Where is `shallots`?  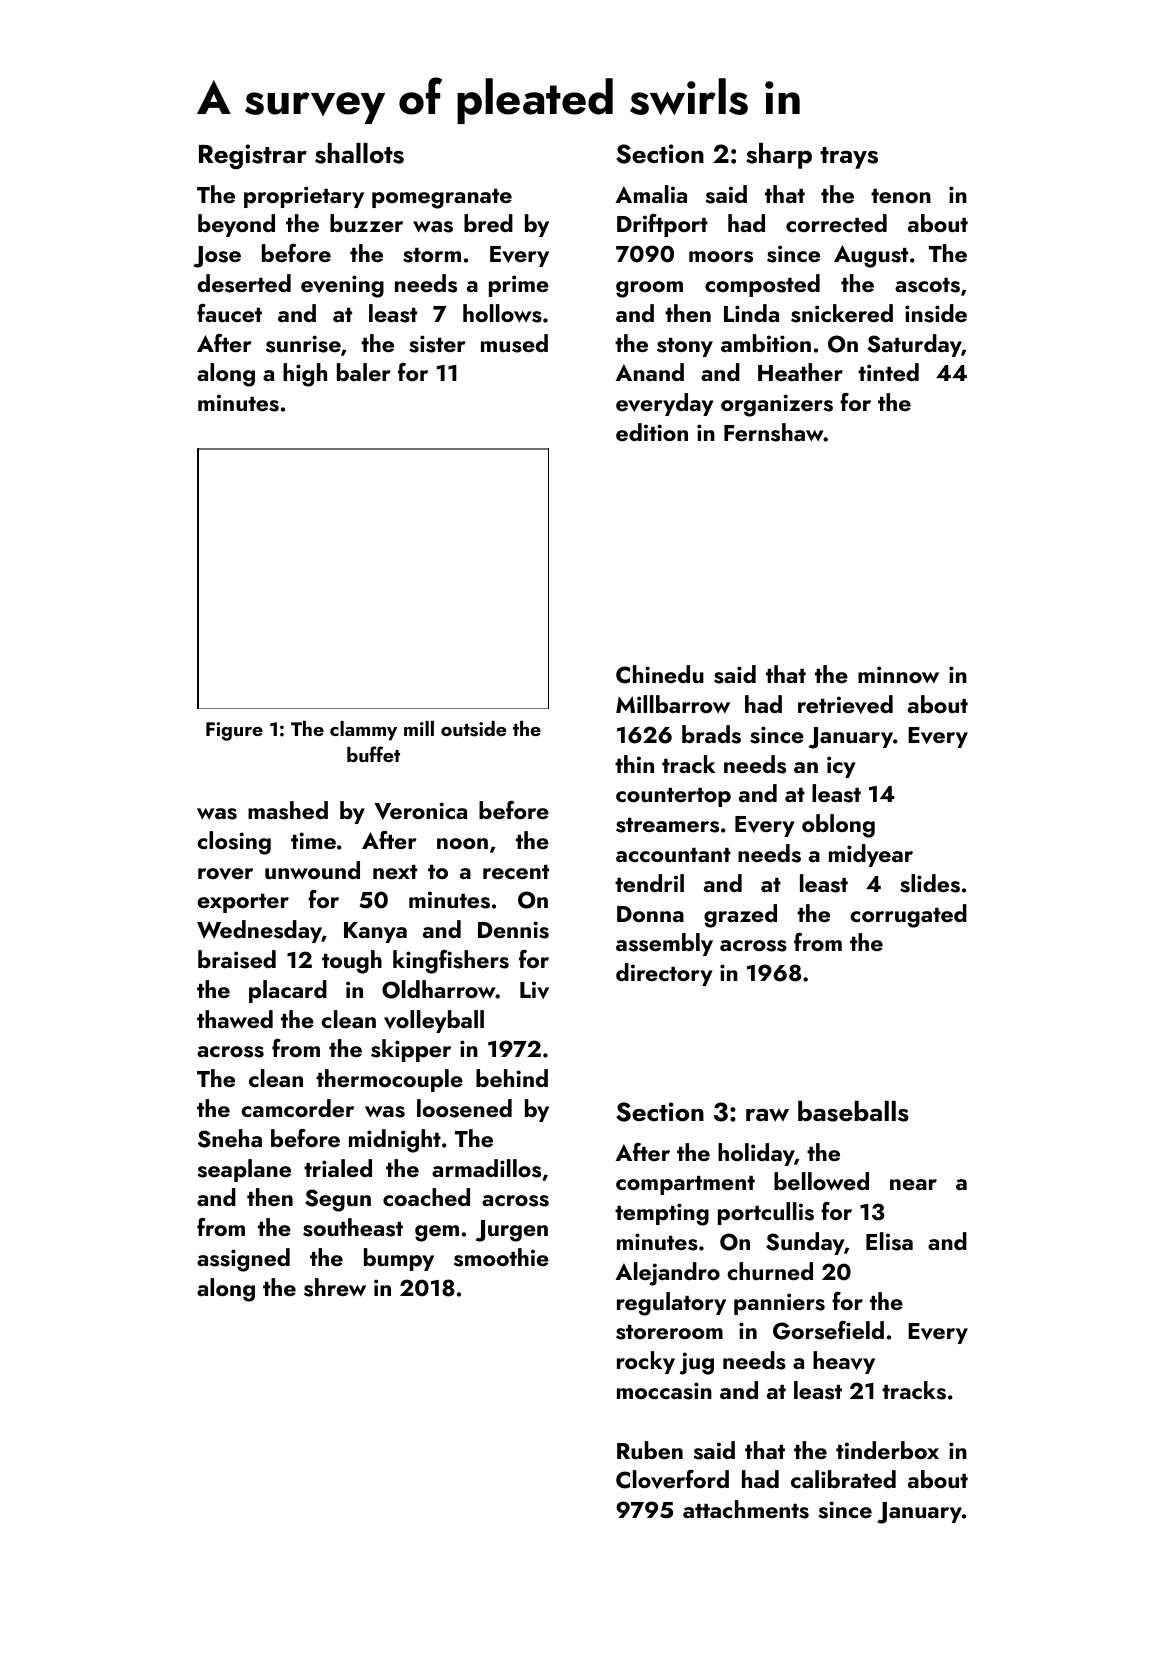
shallots is located at coordinates (359, 153).
